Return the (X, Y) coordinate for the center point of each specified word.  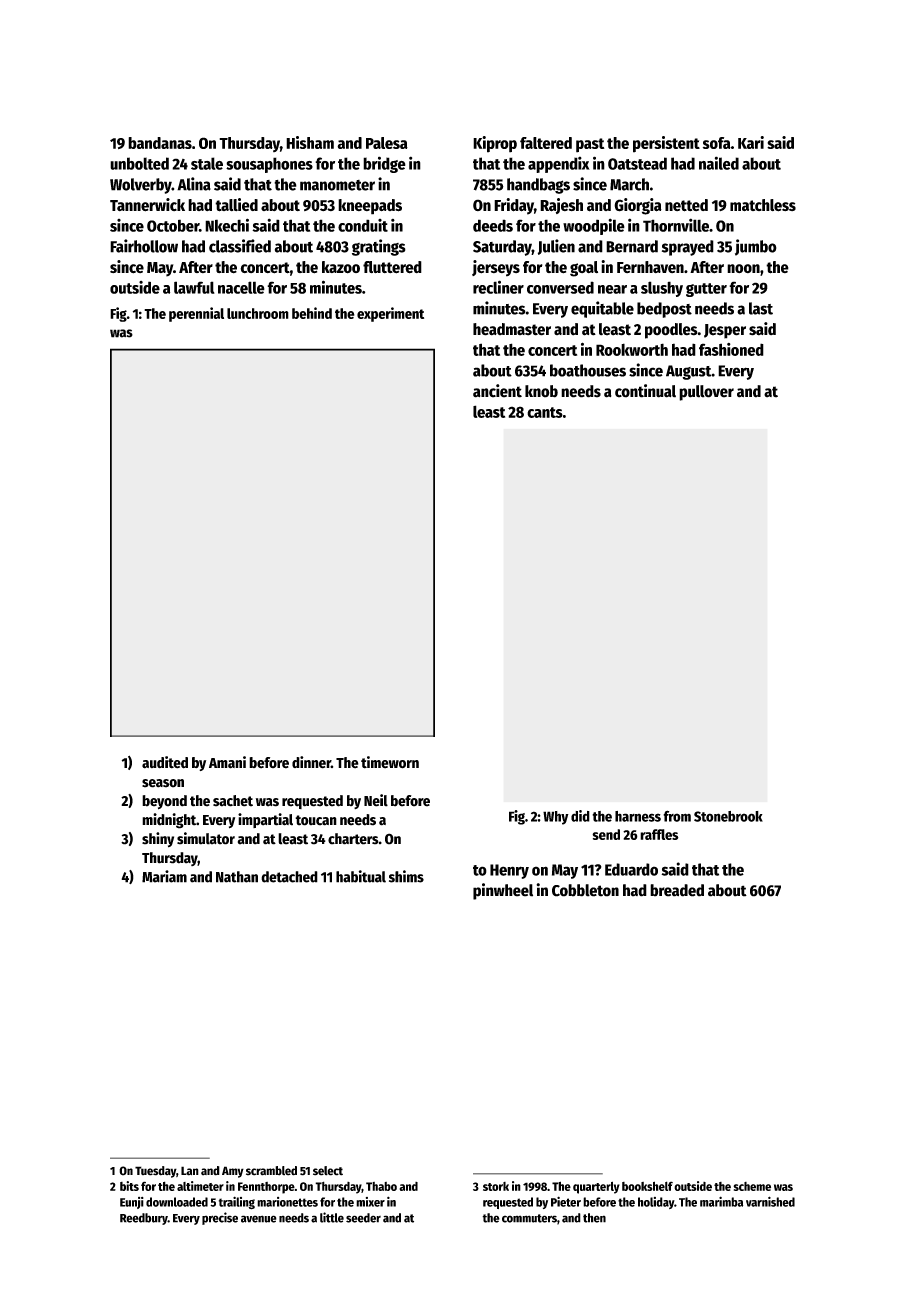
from (677, 816)
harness (638, 816)
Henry (509, 871)
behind (312, 313)
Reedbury (144, 1219)
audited (165, 762)
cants (545, 412)
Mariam (164, 876)
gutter (706, 290)
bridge (384, 164)
